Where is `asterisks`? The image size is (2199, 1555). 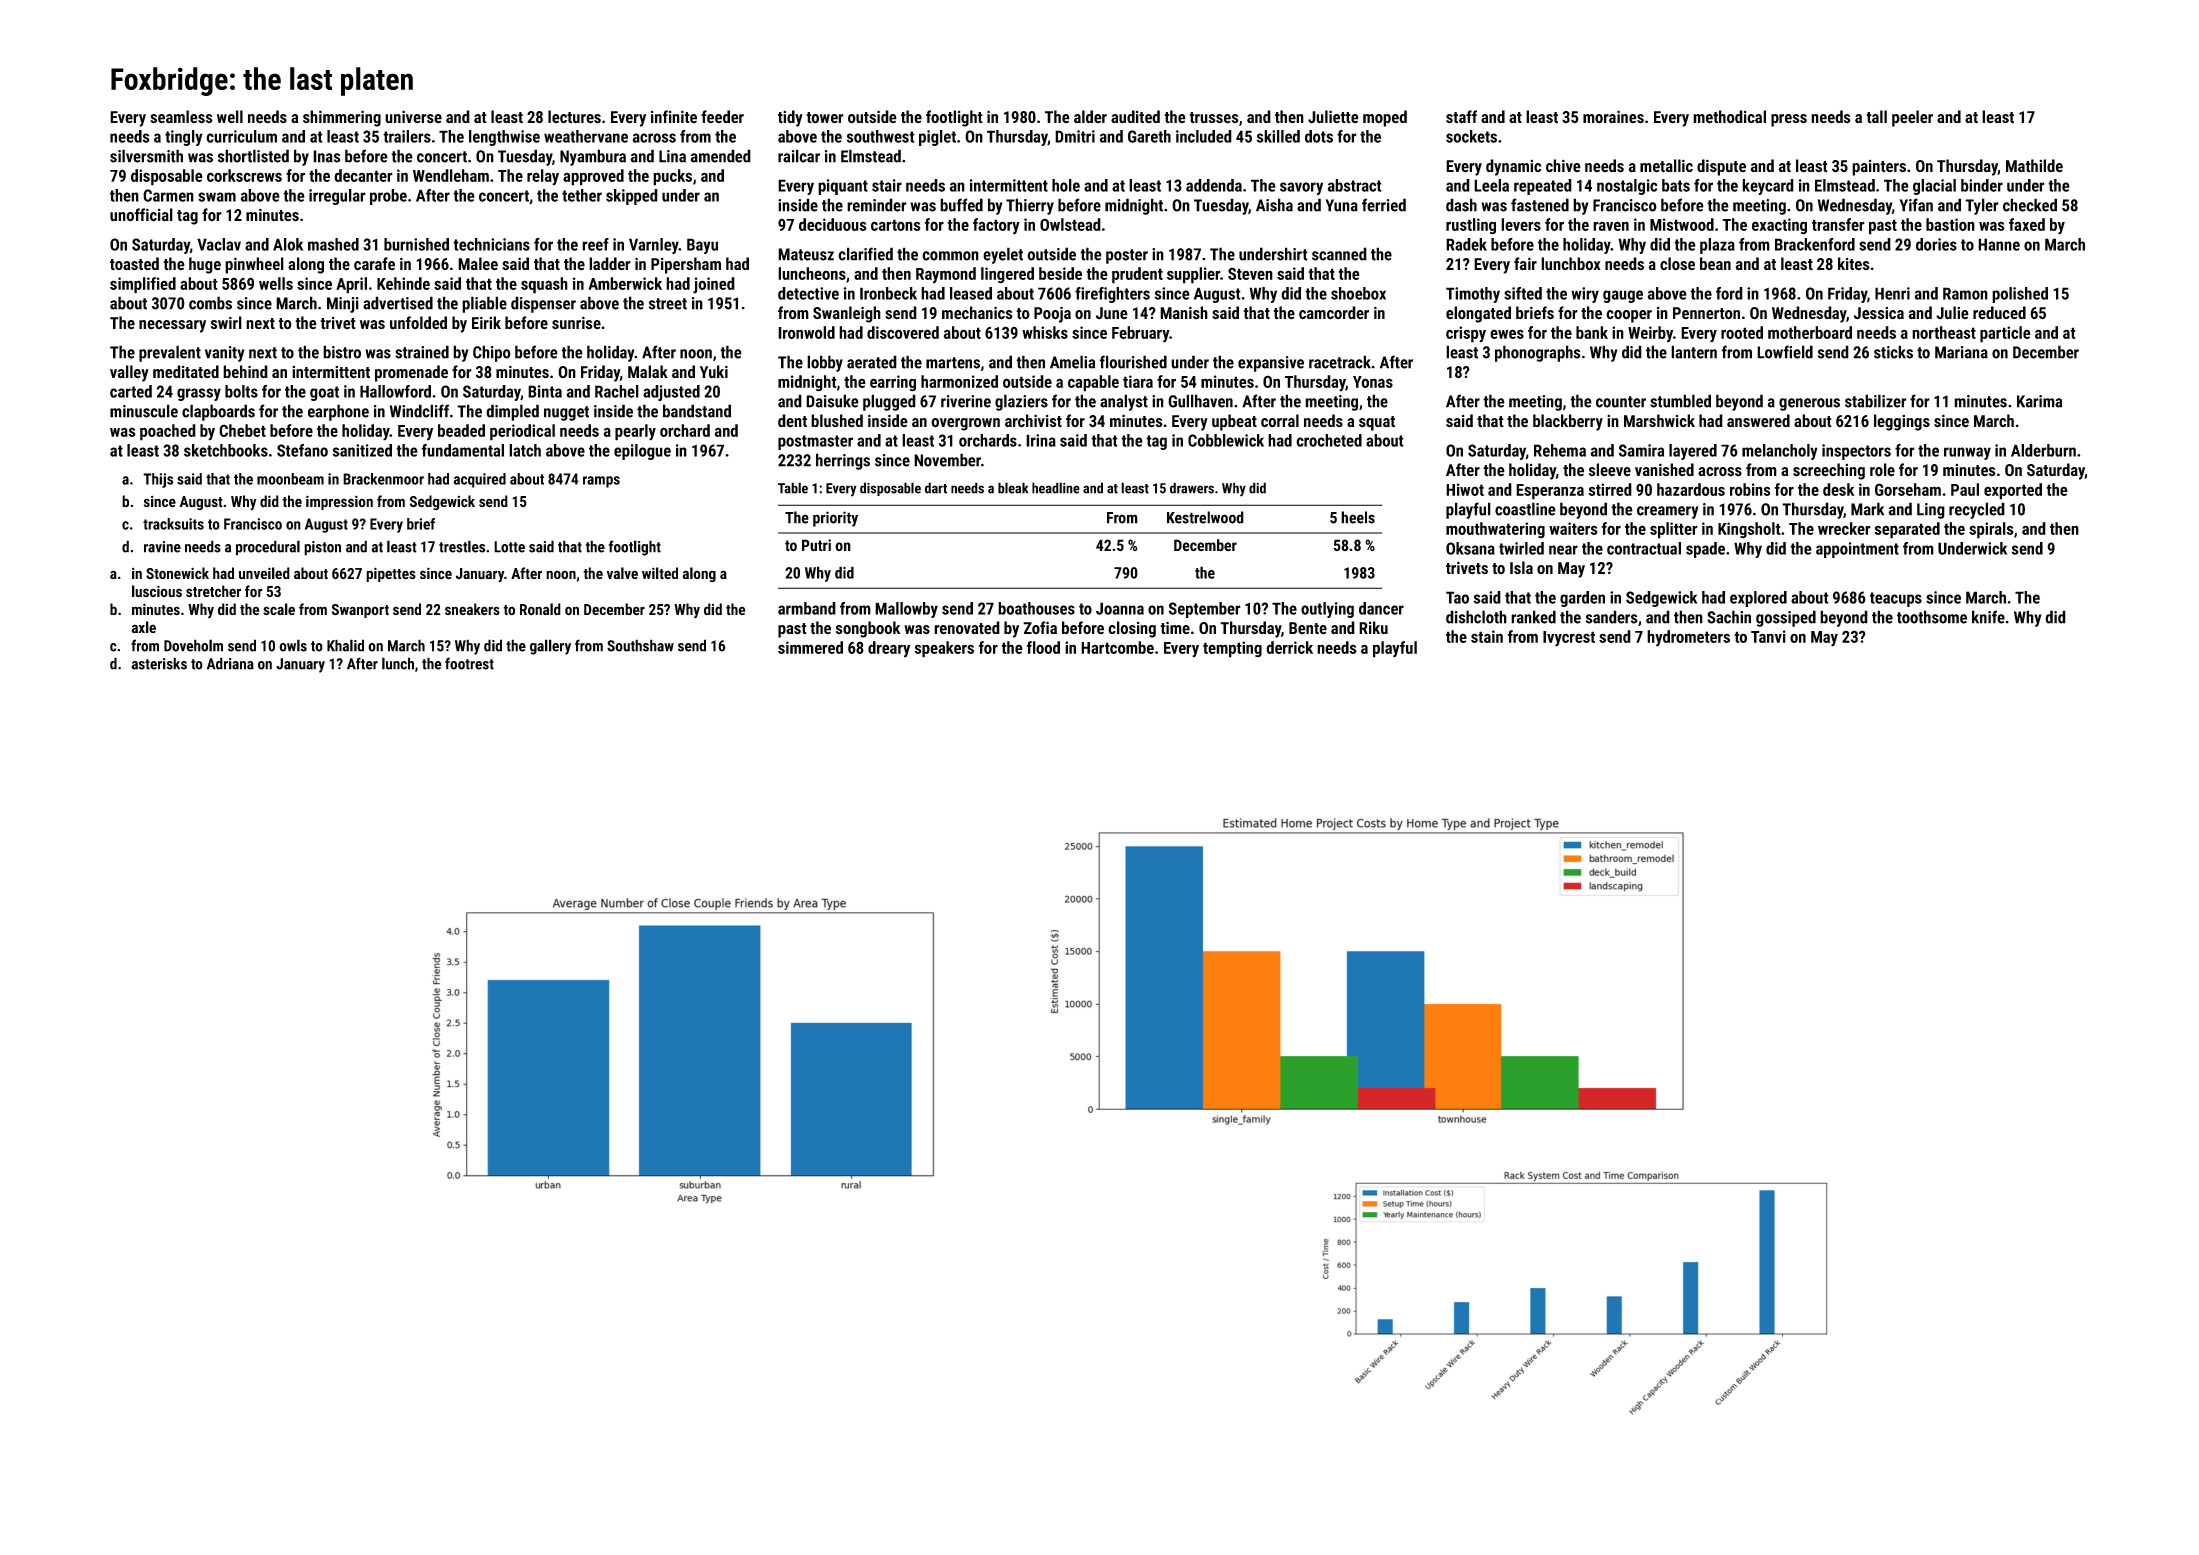
asterisks is located at coordinates (159, 663).
